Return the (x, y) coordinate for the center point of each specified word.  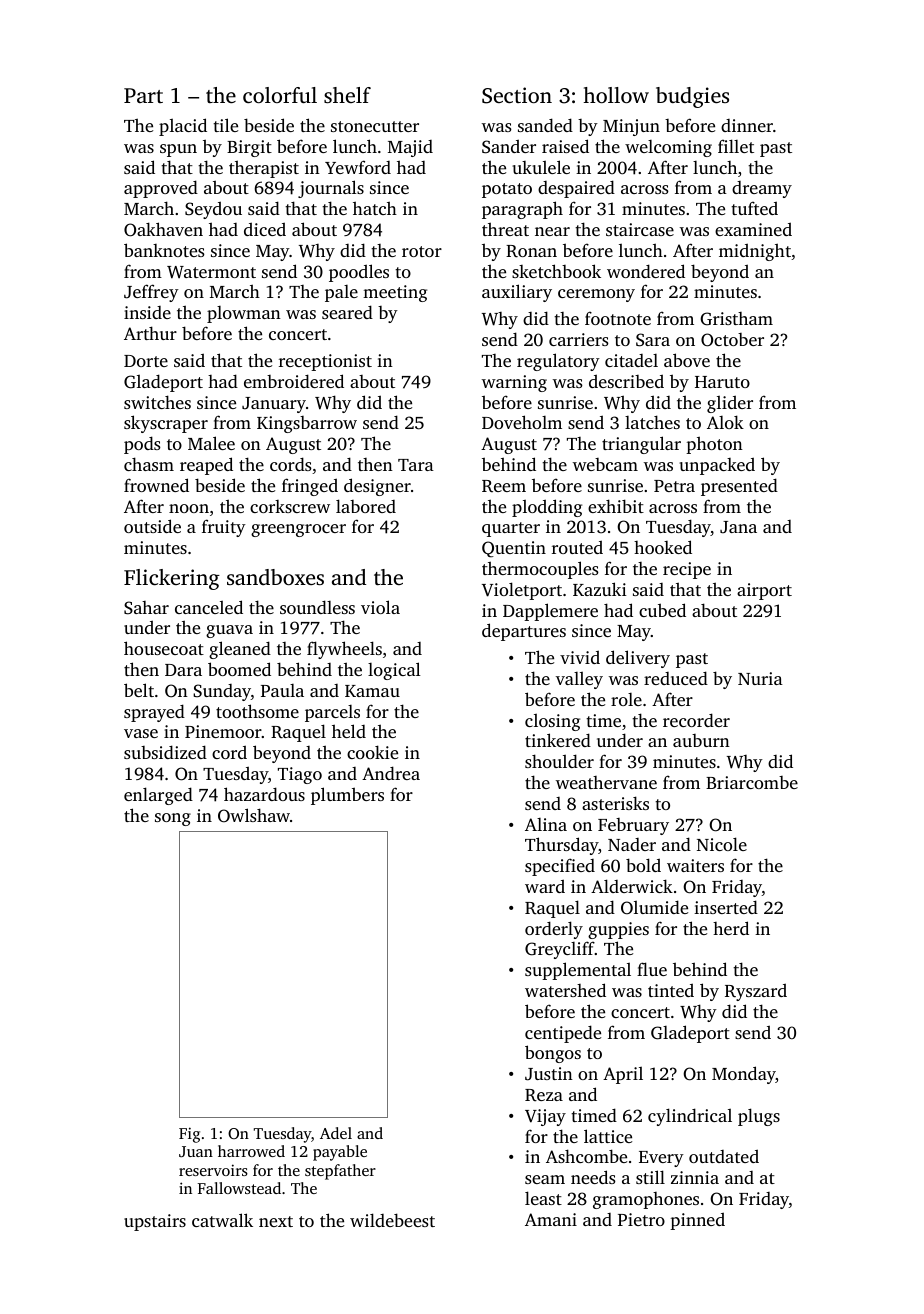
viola (380, 607)
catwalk (222, 1220)
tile (225, 125)
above (687, 360)
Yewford (358, 167)
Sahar (146, 608)
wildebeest (392, 1220)
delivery (638, 659)
